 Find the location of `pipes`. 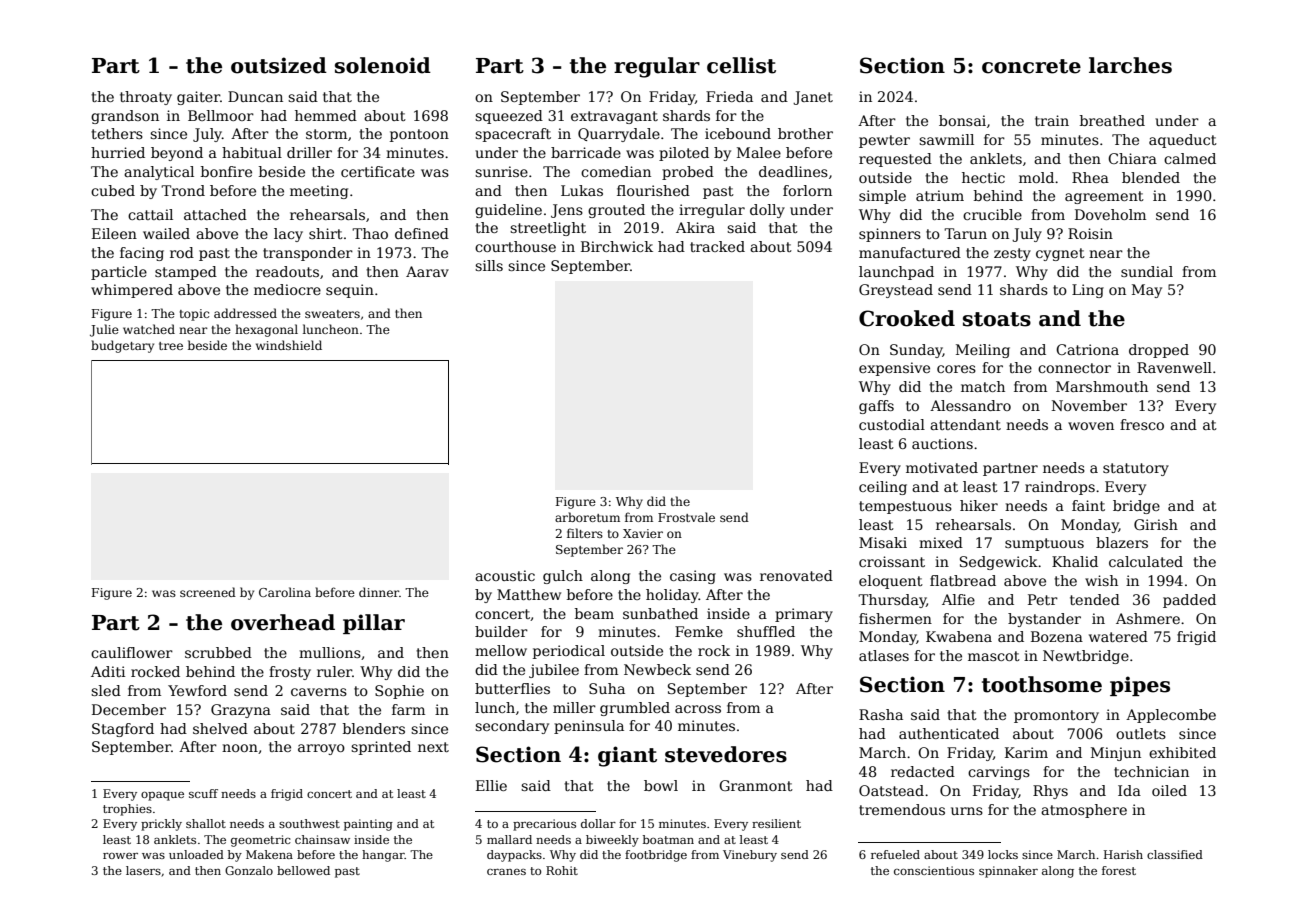

pipes is located at coordinates (1140, 686).
